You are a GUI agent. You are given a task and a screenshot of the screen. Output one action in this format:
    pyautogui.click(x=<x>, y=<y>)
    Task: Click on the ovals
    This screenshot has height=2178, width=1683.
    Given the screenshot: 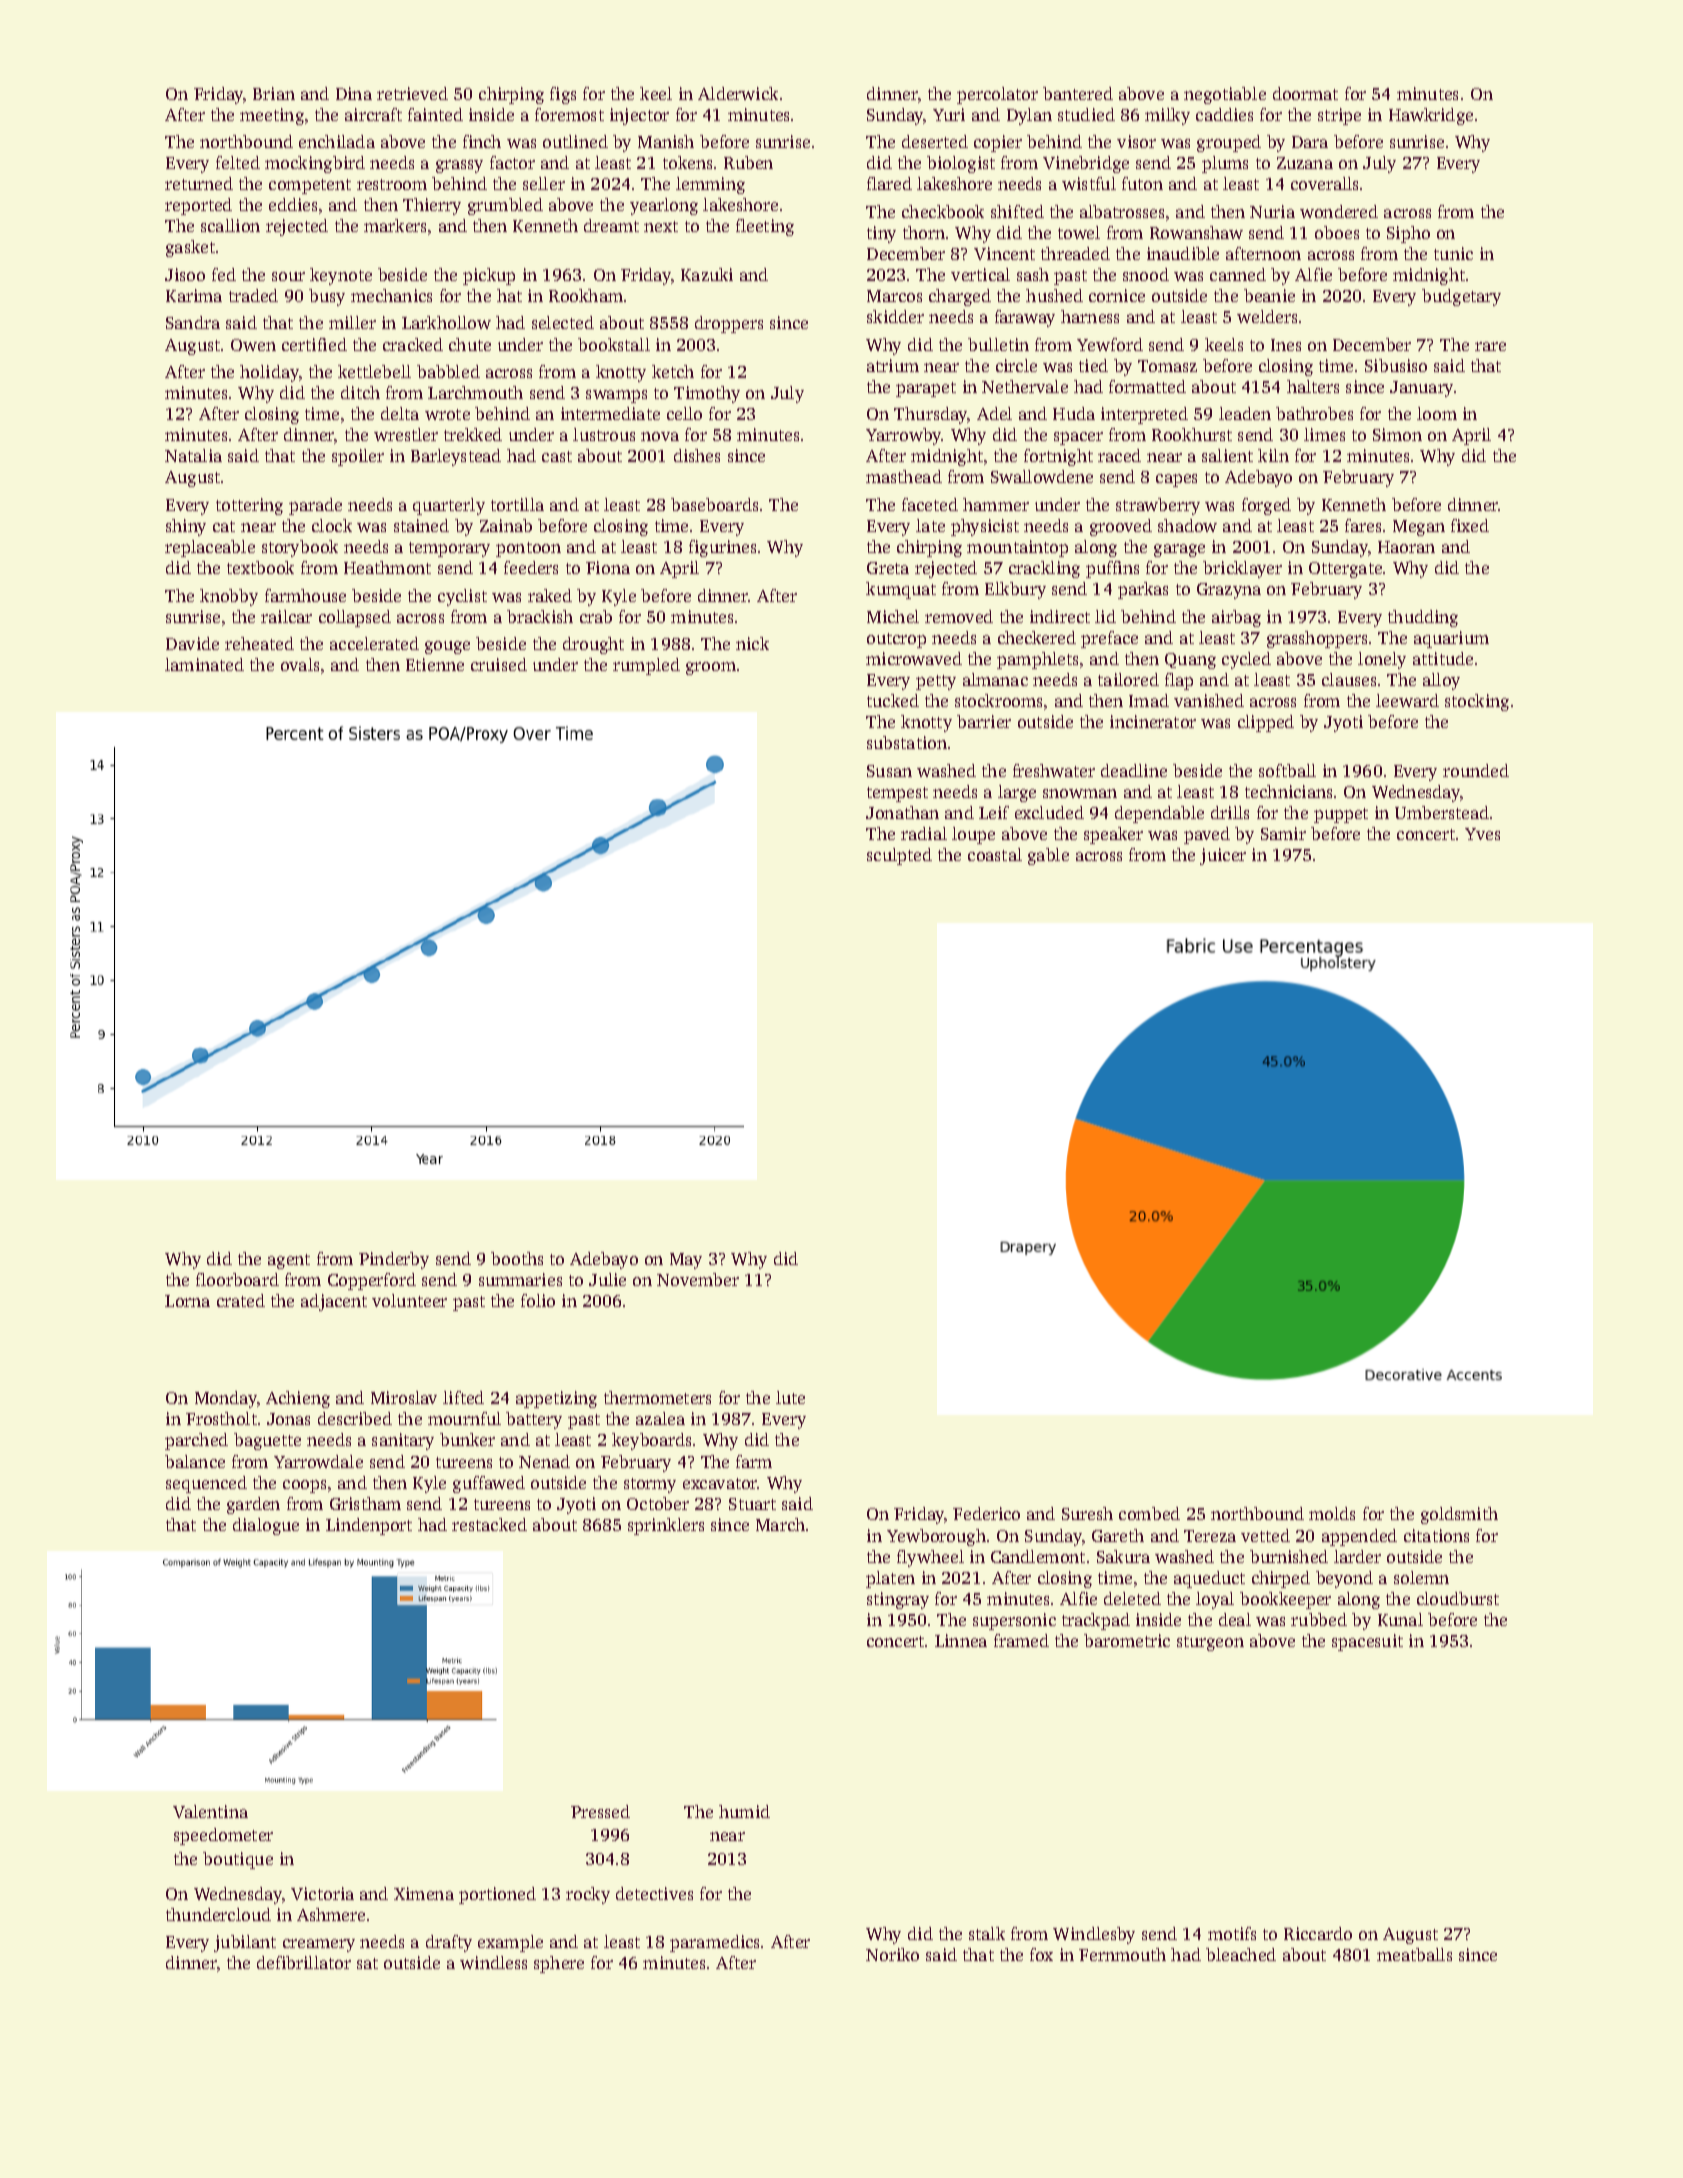 What is the action you would take?
    pyautogui.click(x=300, y=664)
